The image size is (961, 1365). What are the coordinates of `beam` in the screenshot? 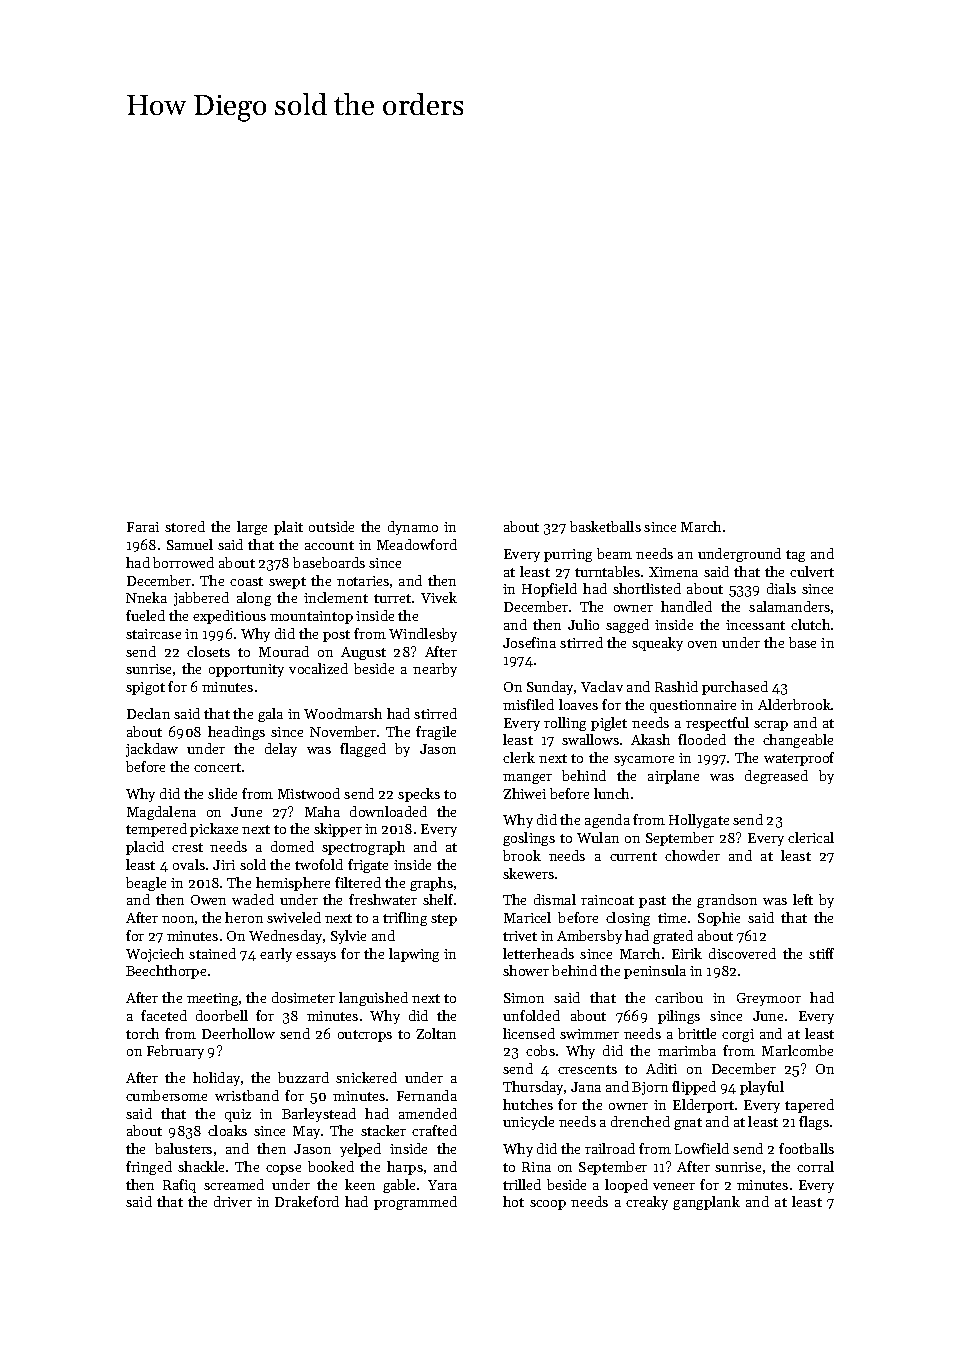 It's located at (614, 553).
